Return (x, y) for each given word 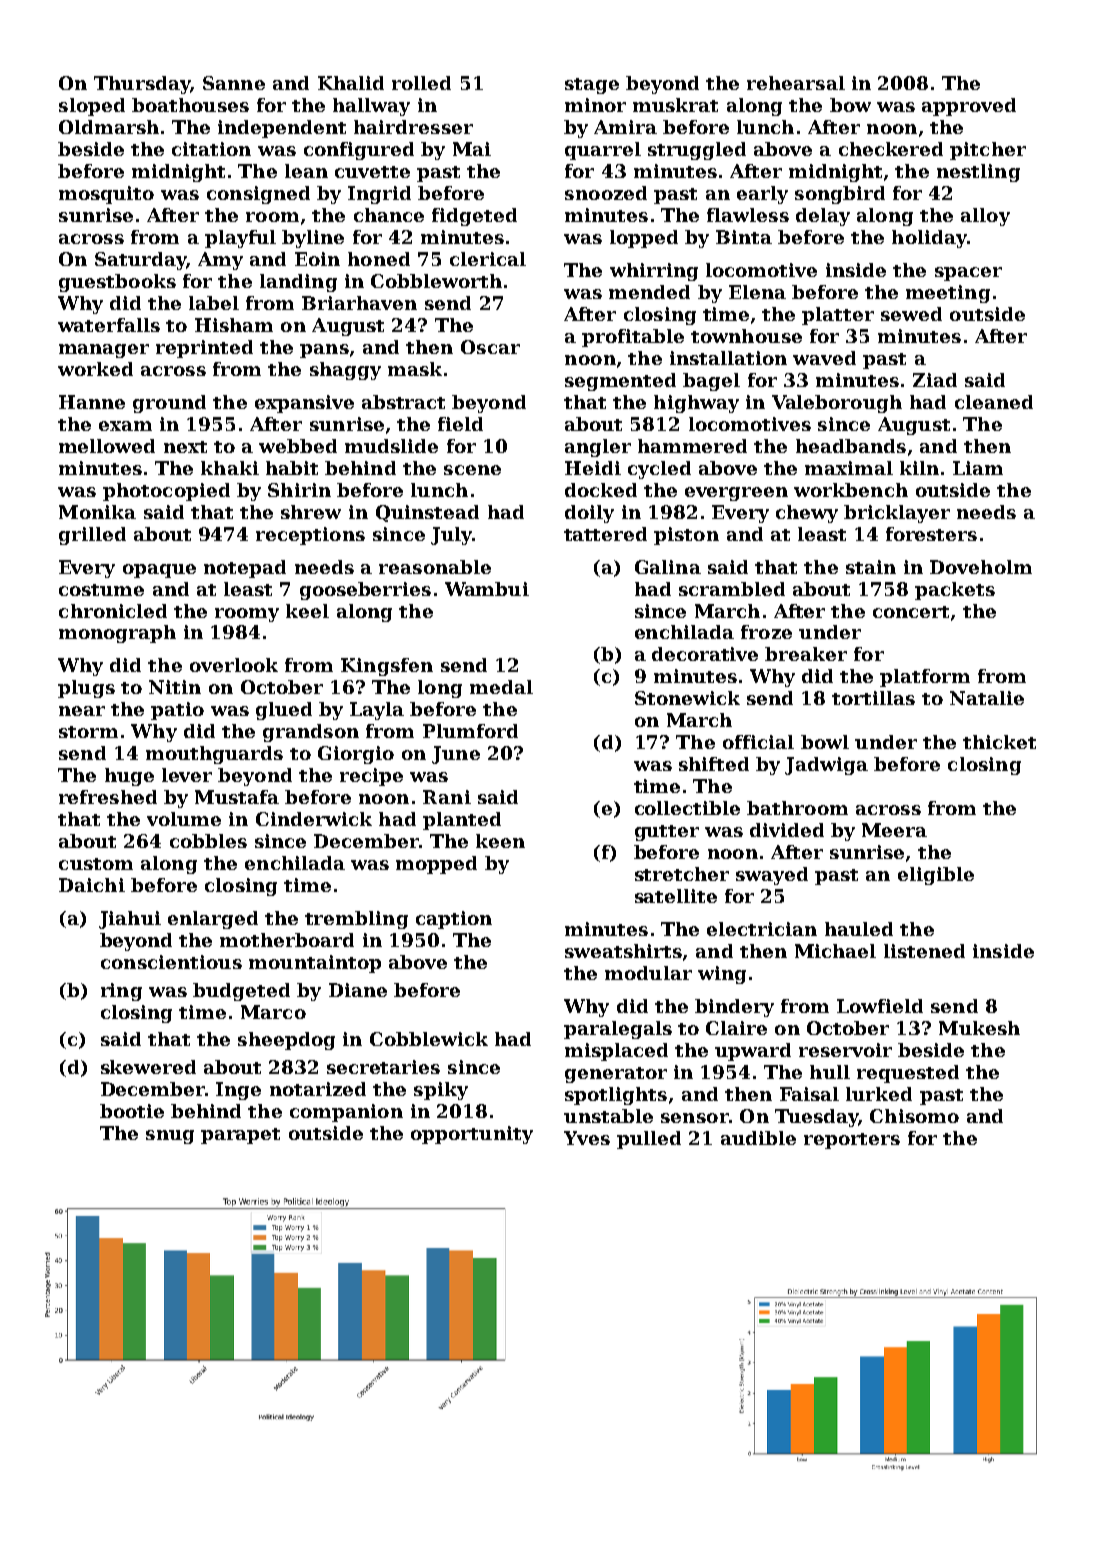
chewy (807, 514)
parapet (240, 1136)
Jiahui (130, 920)
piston (686, 536)
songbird (840, 195)
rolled (421, 83)
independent (282, 129)
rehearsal (796, 83)
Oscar (490, 347)
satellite (676, 896)
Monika (97, 512)
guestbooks (117, 283)
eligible (936, 876)
